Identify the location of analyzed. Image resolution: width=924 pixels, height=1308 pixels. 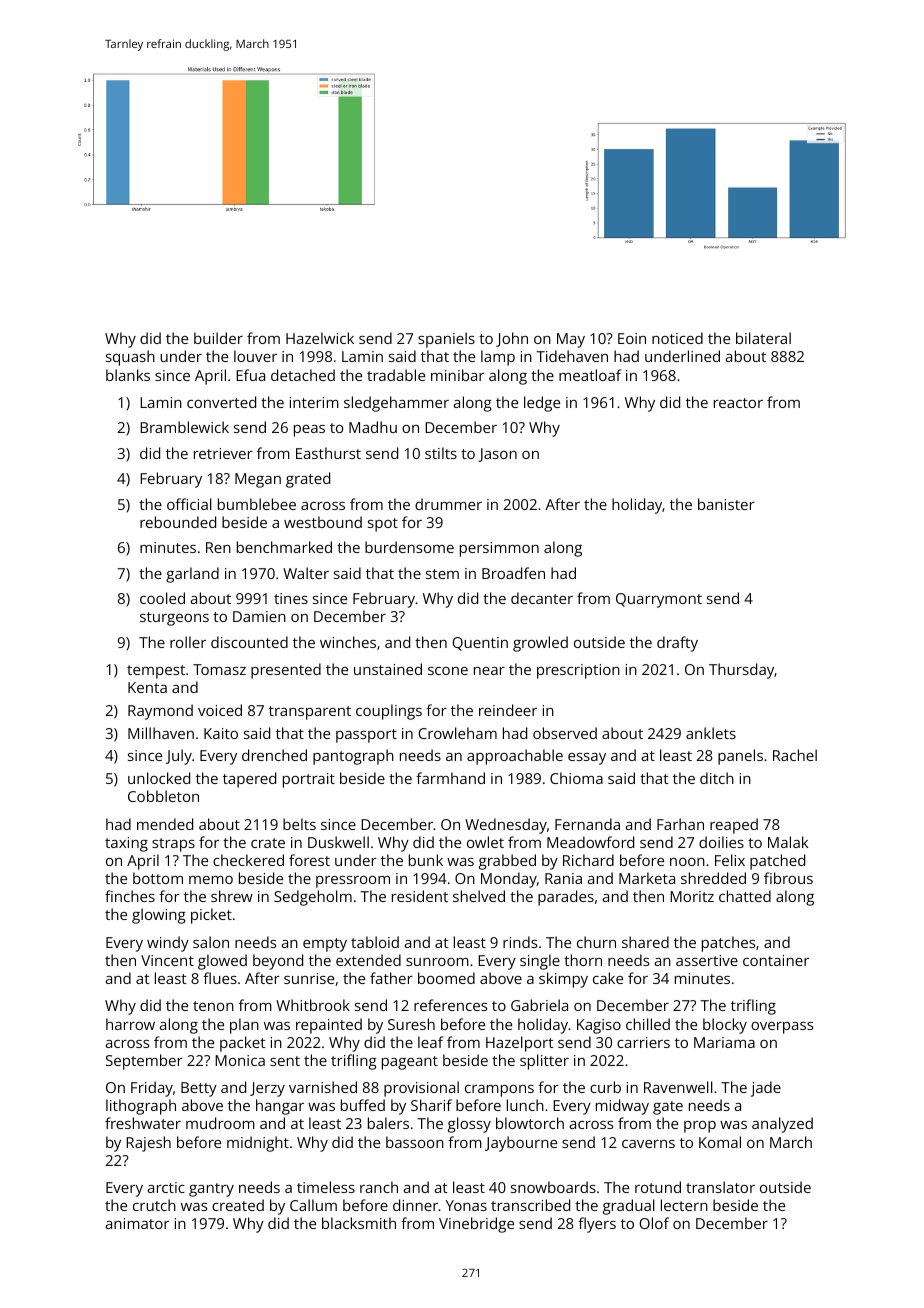
(782, 1125).
